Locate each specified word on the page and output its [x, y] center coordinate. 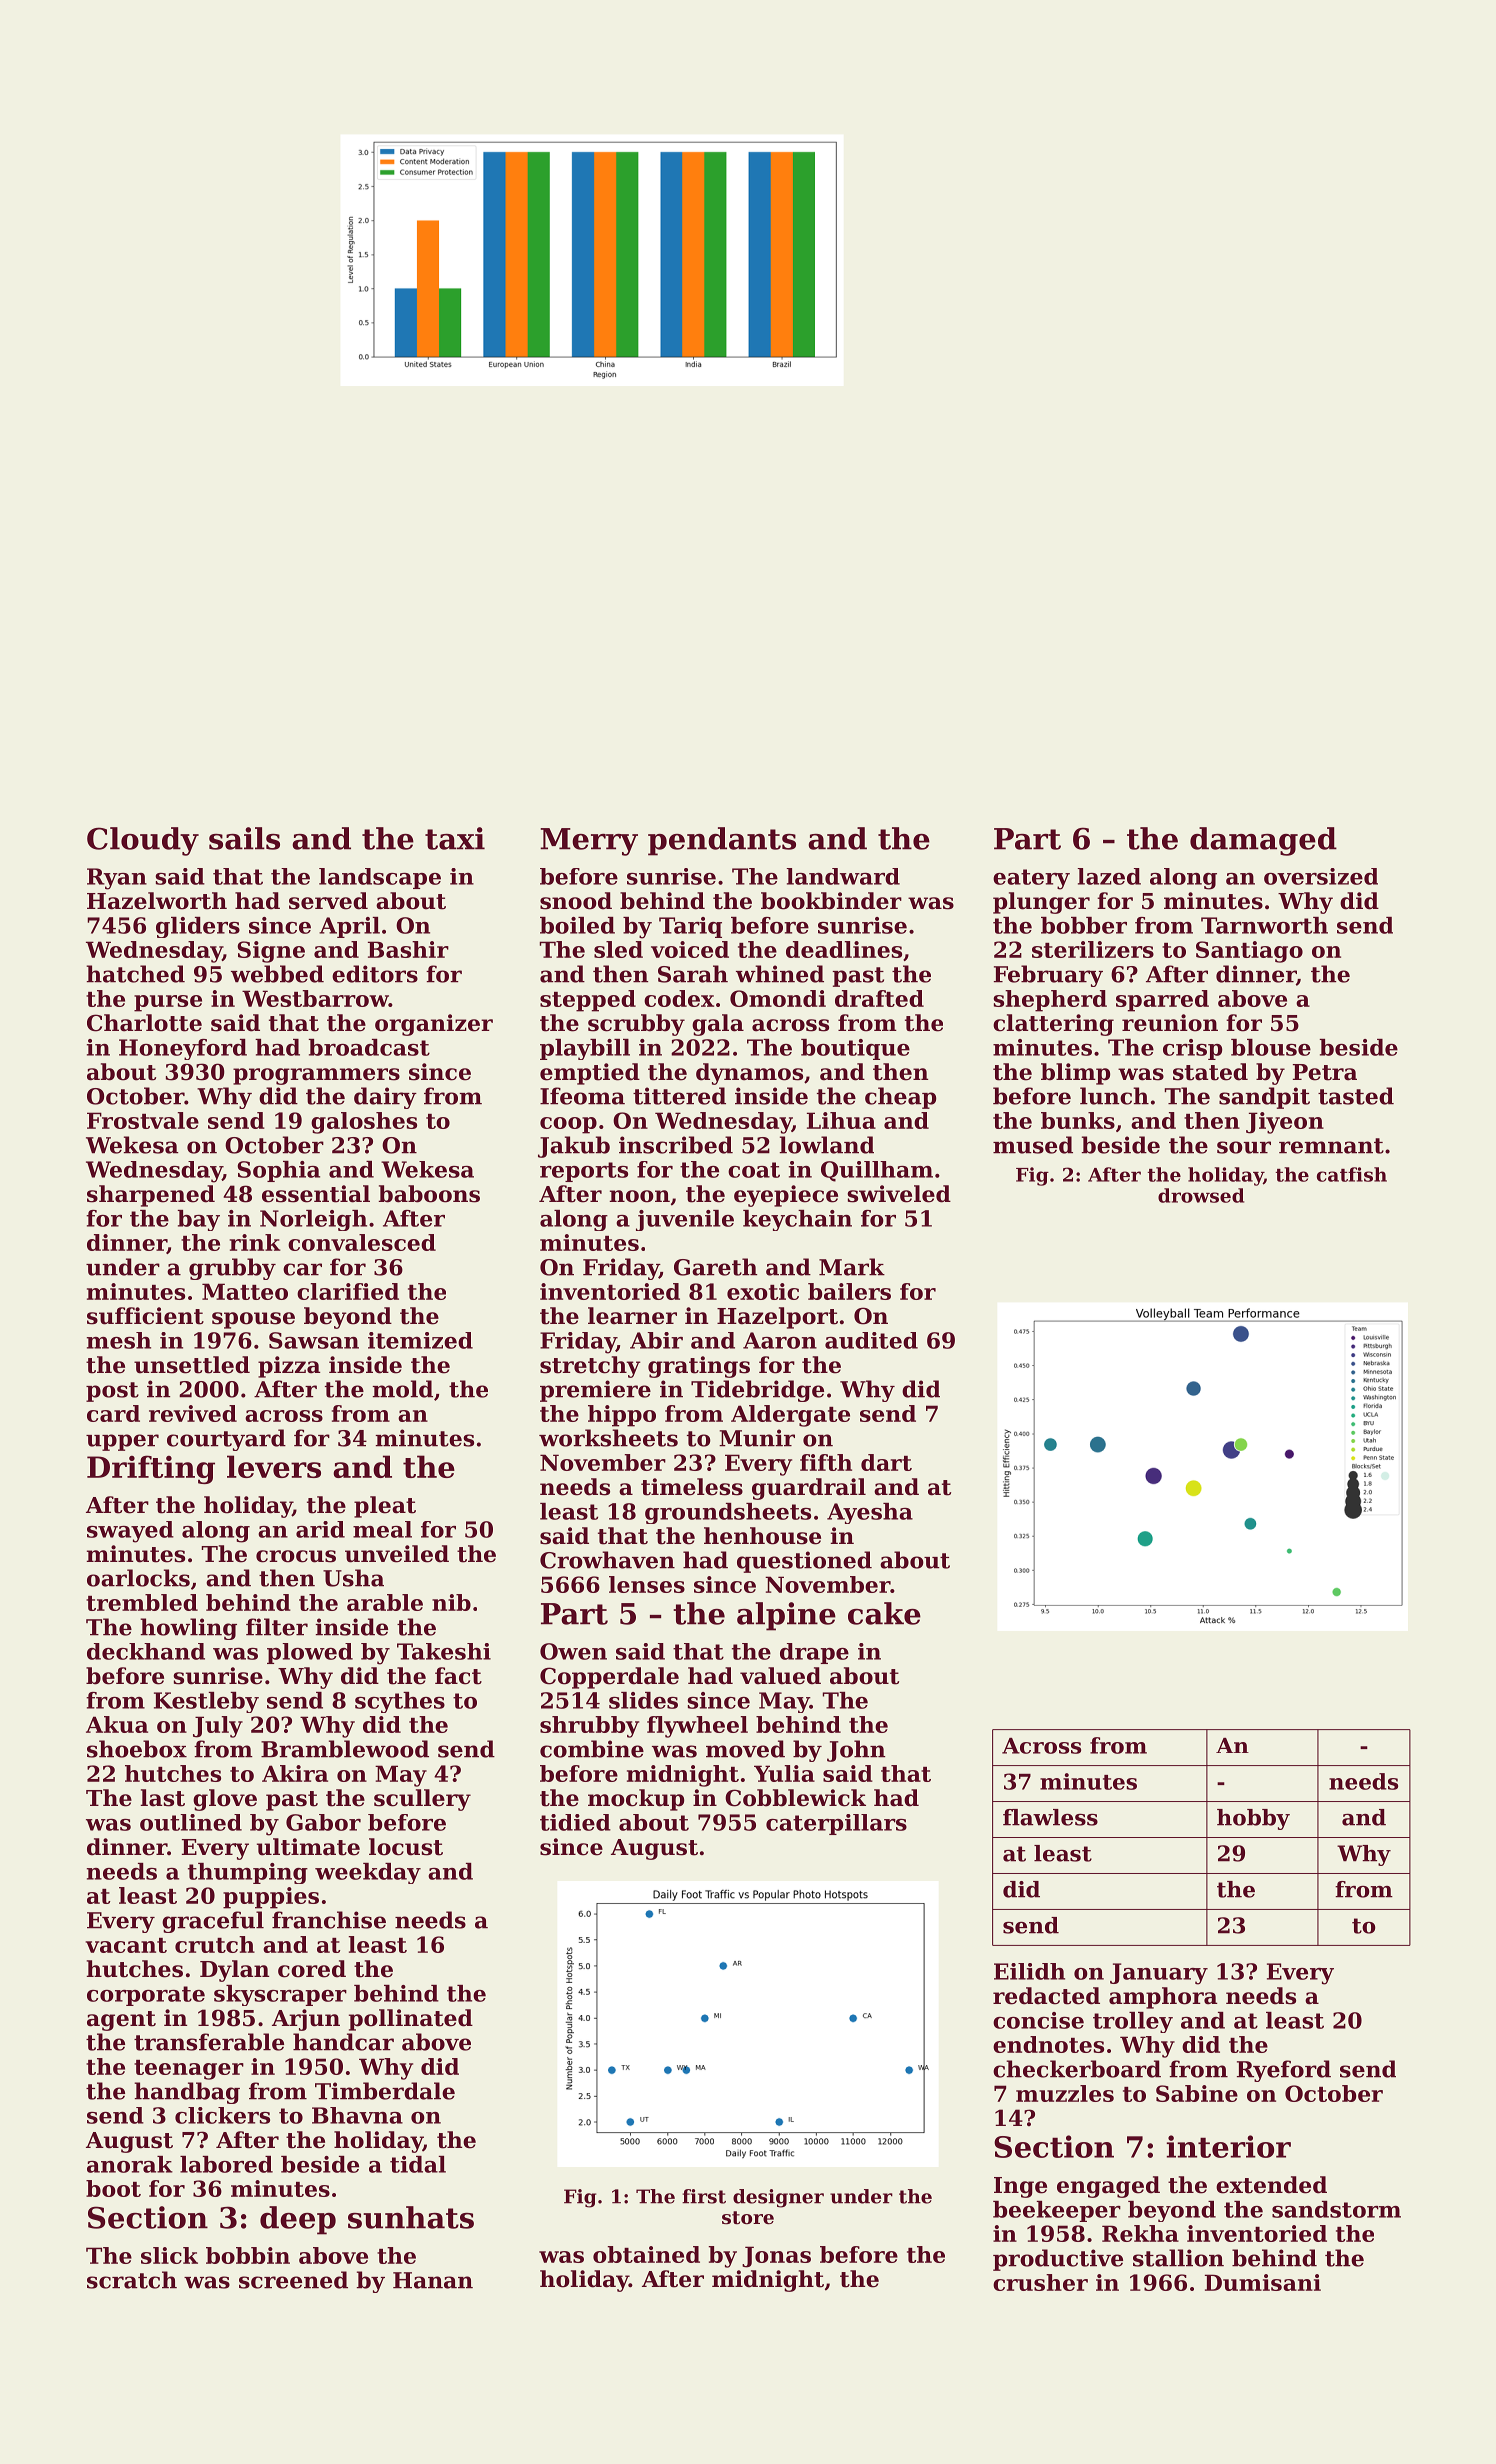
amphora [1163, 1998]
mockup [636, 1800]
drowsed [1201, 1195]
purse [168, 1003]
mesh [119, 1340]
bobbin [248, 2255]
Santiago [1249, 952]
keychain [797, 1220]
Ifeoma [582, 1096]
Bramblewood [345, 1749]
